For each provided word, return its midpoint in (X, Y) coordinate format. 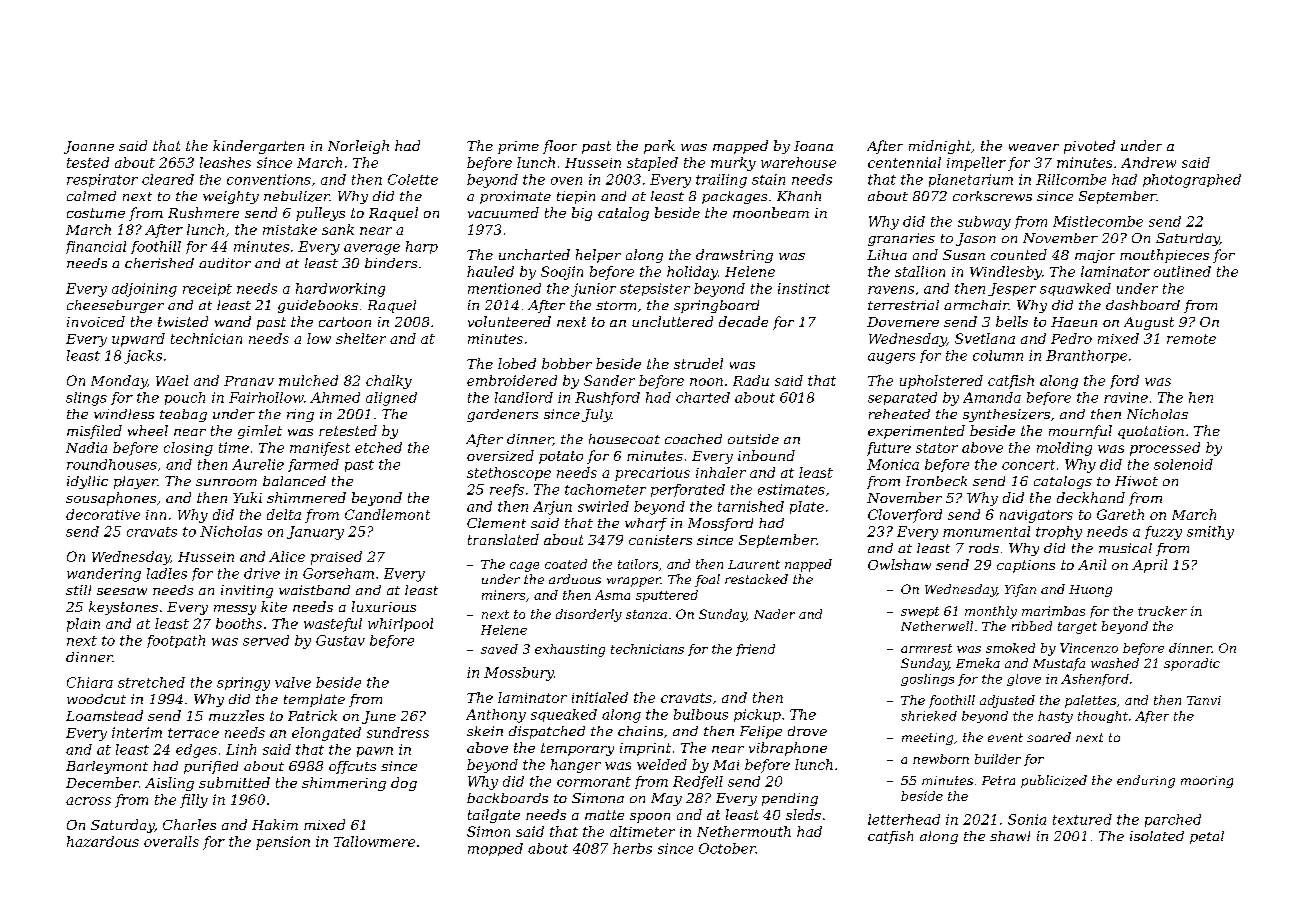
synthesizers (1006, 415)
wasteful (333, 625)
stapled (652, 164)
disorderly (589, 615)
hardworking (340, 290)
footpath (176, 641)
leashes (225, 162)
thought (1103, 717)
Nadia (86, 447)
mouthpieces (1164, 256)
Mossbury (519, 674)
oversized (500, 455)
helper (598, 256)
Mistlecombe (1098, 221)
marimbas (1053, 611)
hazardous (103, 841)
